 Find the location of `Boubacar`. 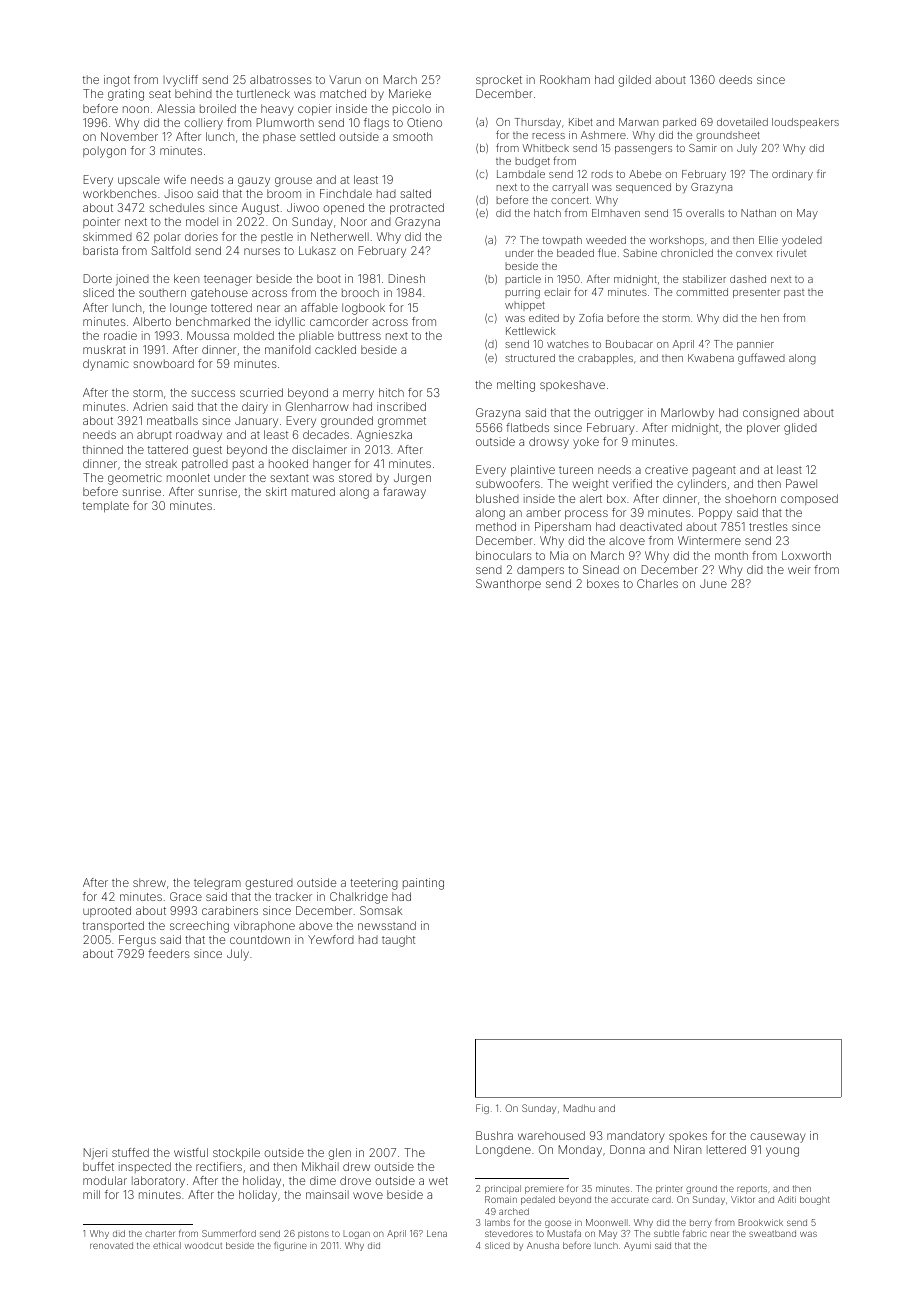

Boubacar is located at coordinates (629, 344).
